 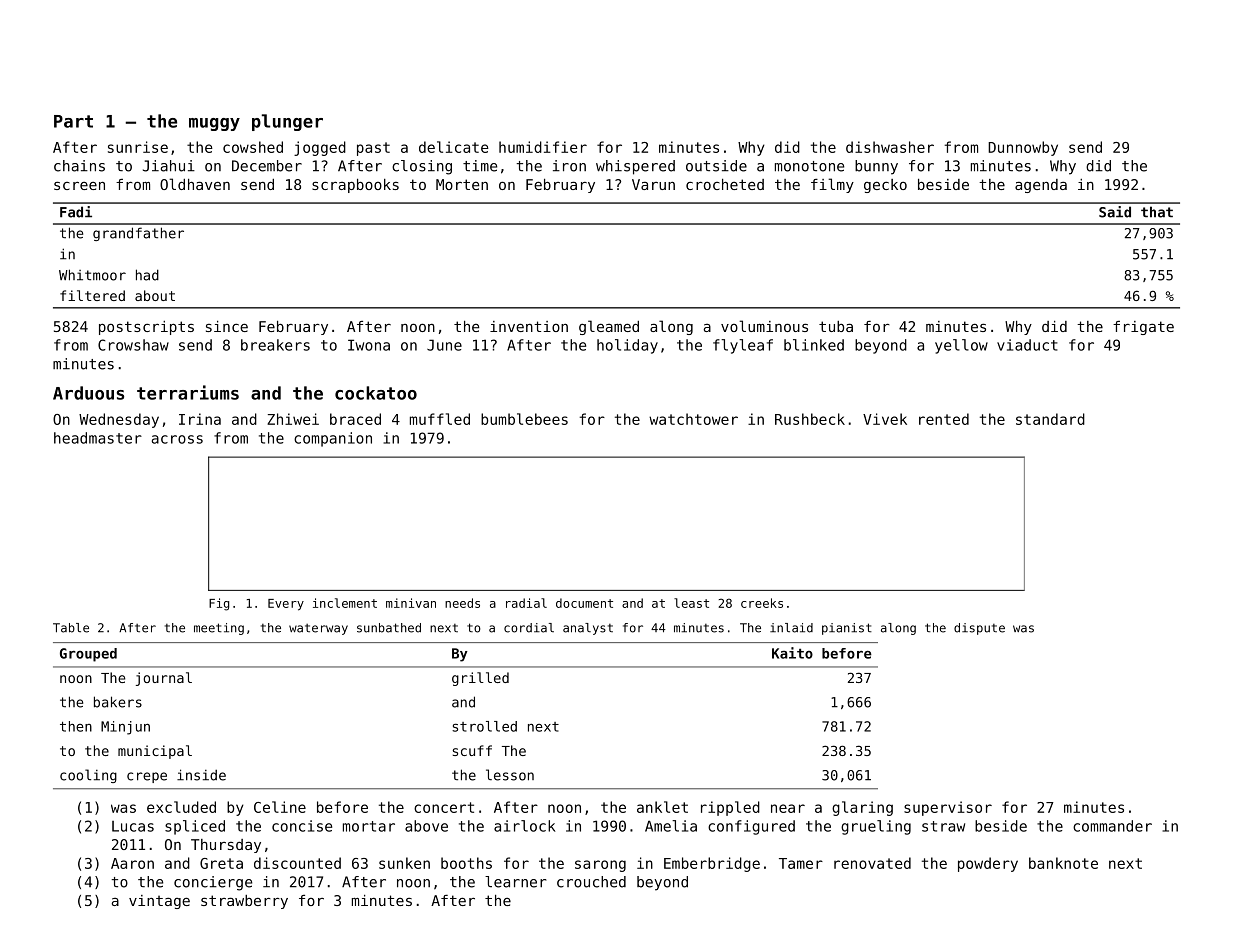 What do you see at coordinates (195, 184) in the screenshot?
I see `Oldhaven` at bounding box center [195, 184].
